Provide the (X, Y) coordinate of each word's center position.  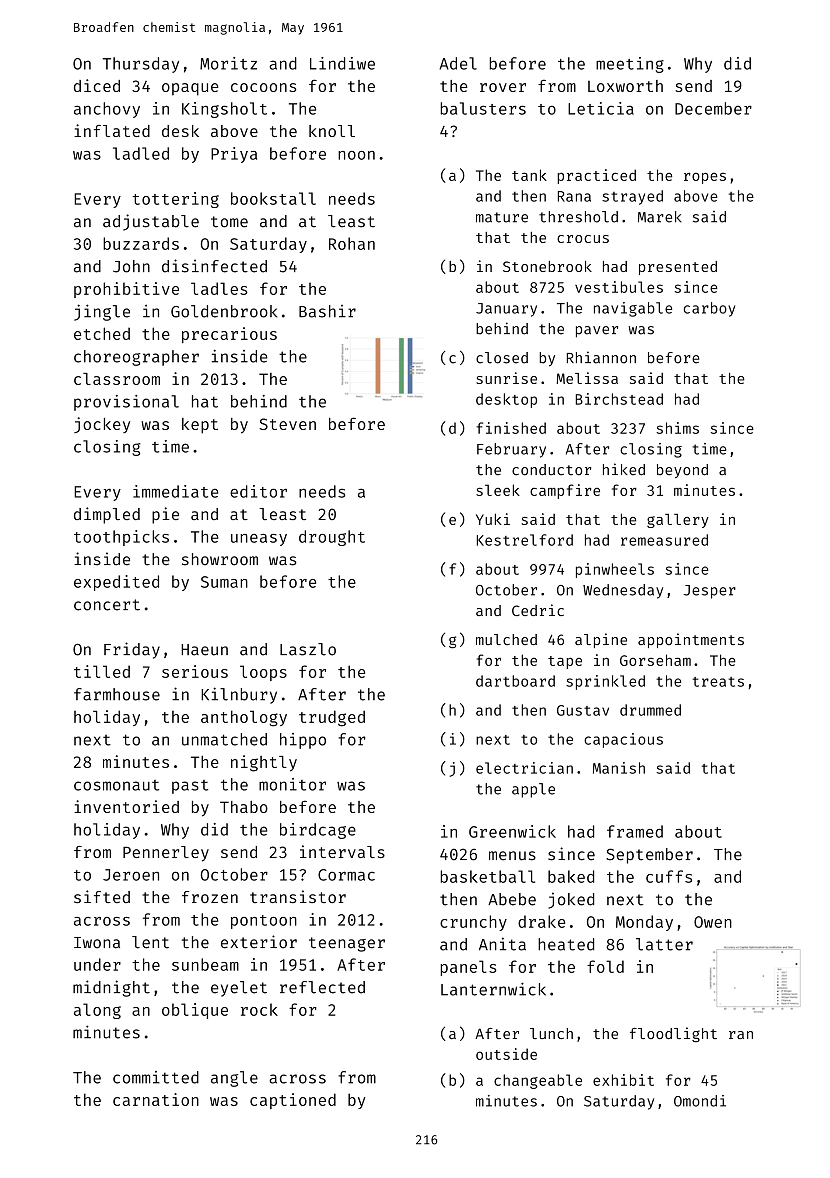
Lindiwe (342, 63)
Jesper (709, 592)
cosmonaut (116, 785)
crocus (583, 239)
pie (165, 515)
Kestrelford (525, 540)
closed (502, 358)
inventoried (126, 806)
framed (635, 831)
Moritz (228, 63)
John (131, 266)
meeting (630, 65)
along (97, 1011)
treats (718, 682)
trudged (332, 718)
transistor (298, 896)
